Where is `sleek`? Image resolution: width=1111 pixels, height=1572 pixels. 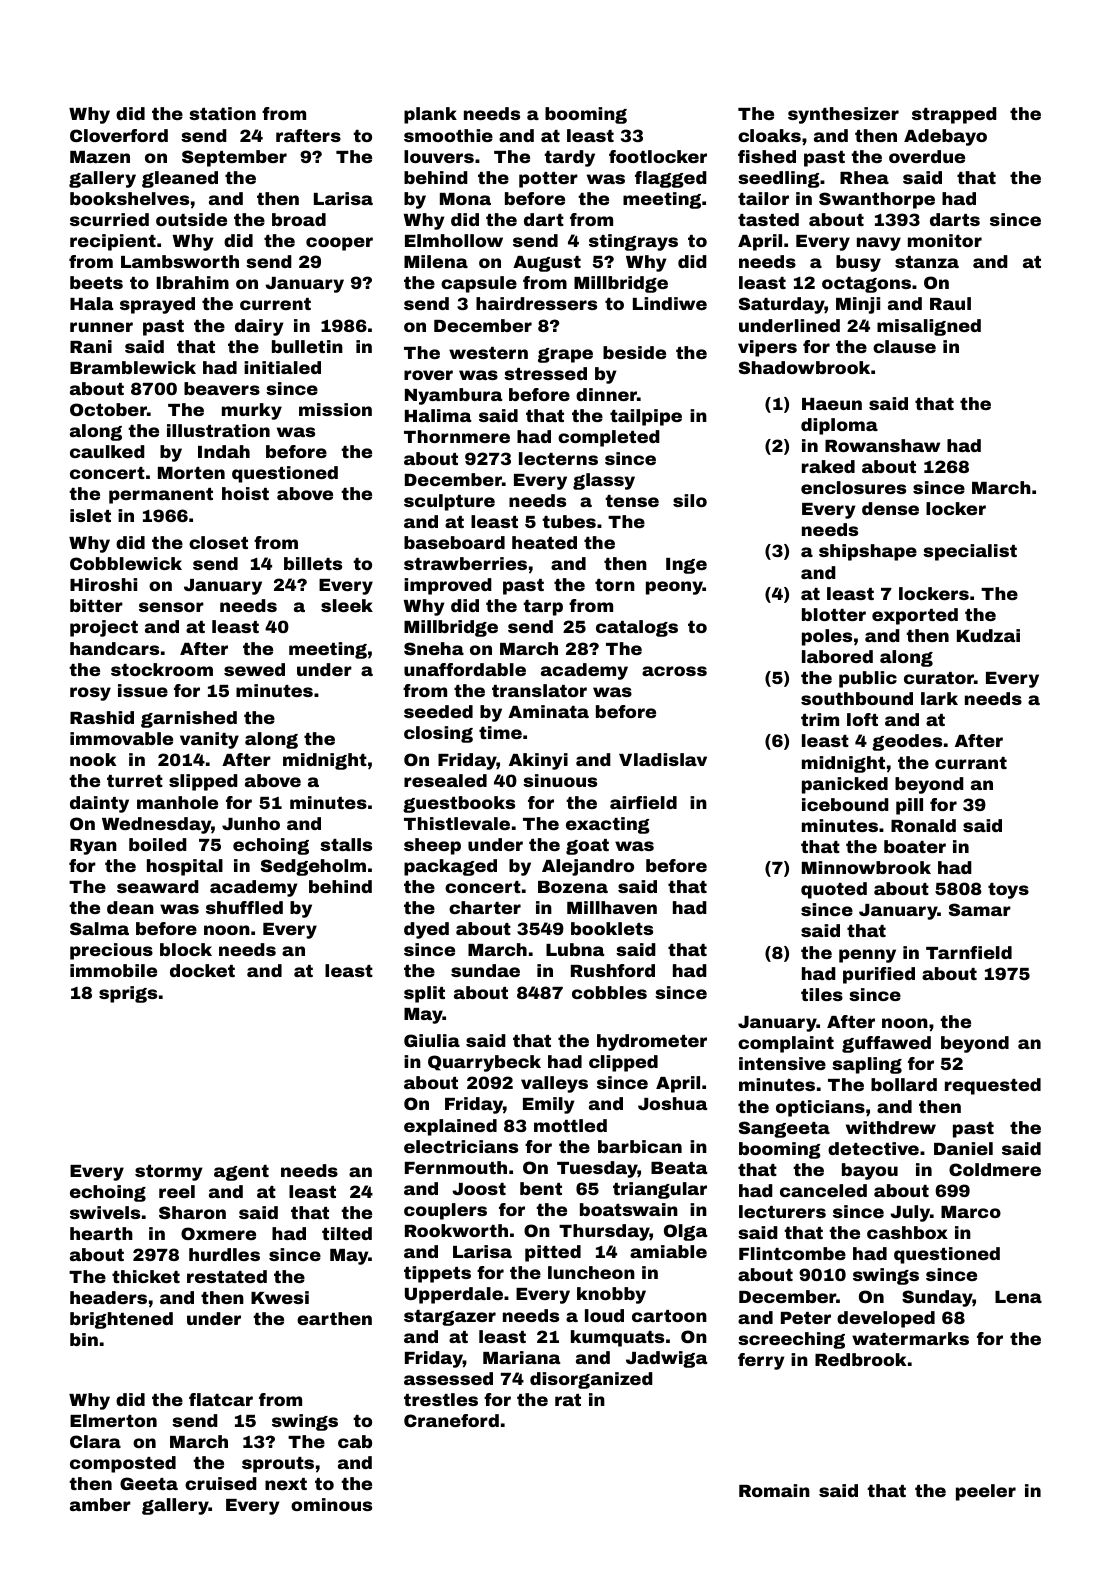
sleek is located at coordinates (347, 605).
